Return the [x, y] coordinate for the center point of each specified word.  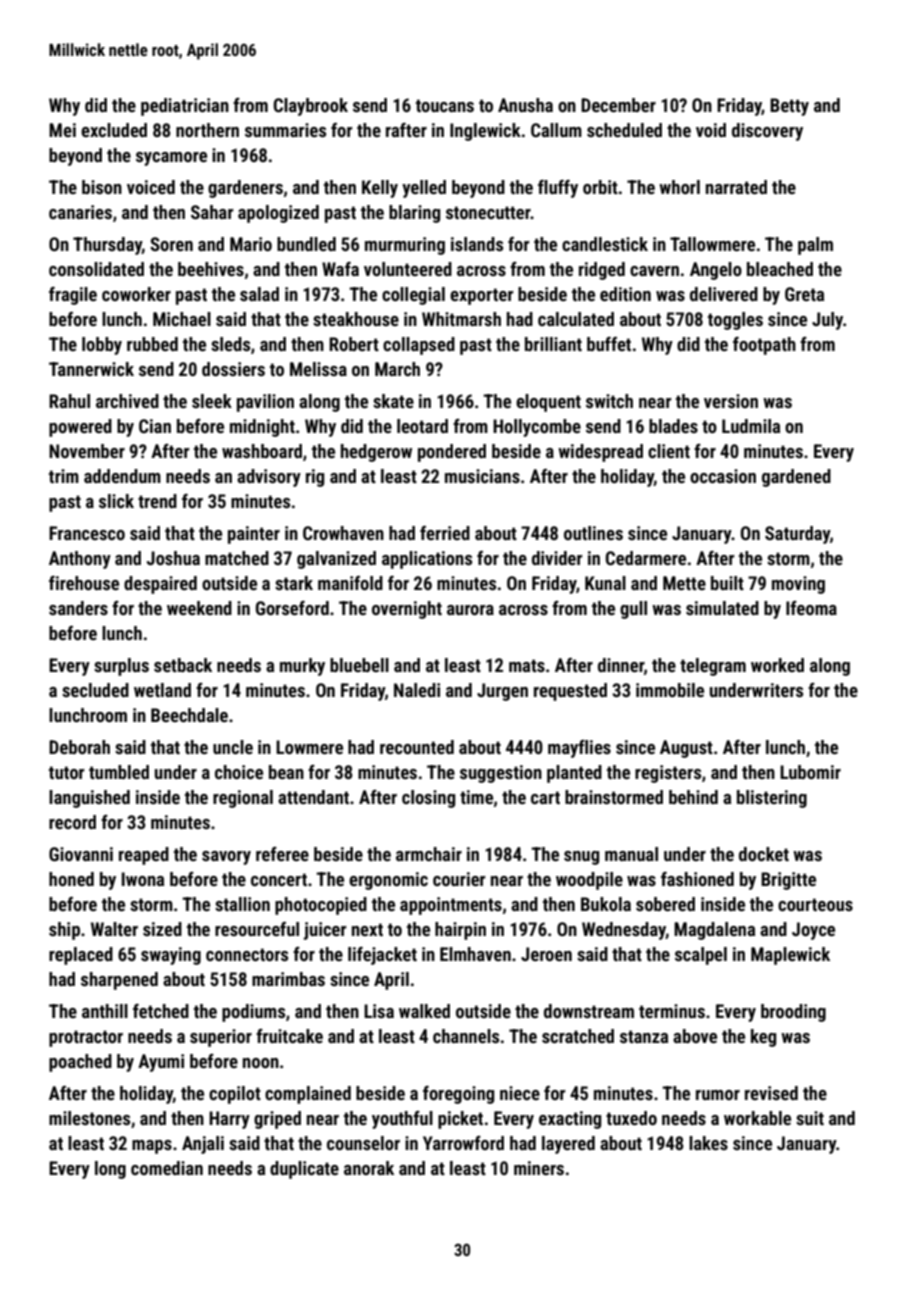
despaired [160, 585]
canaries [80, 212]
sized [162, 929]
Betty [789, 107]
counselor [363, 1143]
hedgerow [376, 453]
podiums [253, 1013]
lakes [708, 1143]
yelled [424, 189]
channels [466, 1036]
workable [757, 1118]
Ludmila [751, 426]
